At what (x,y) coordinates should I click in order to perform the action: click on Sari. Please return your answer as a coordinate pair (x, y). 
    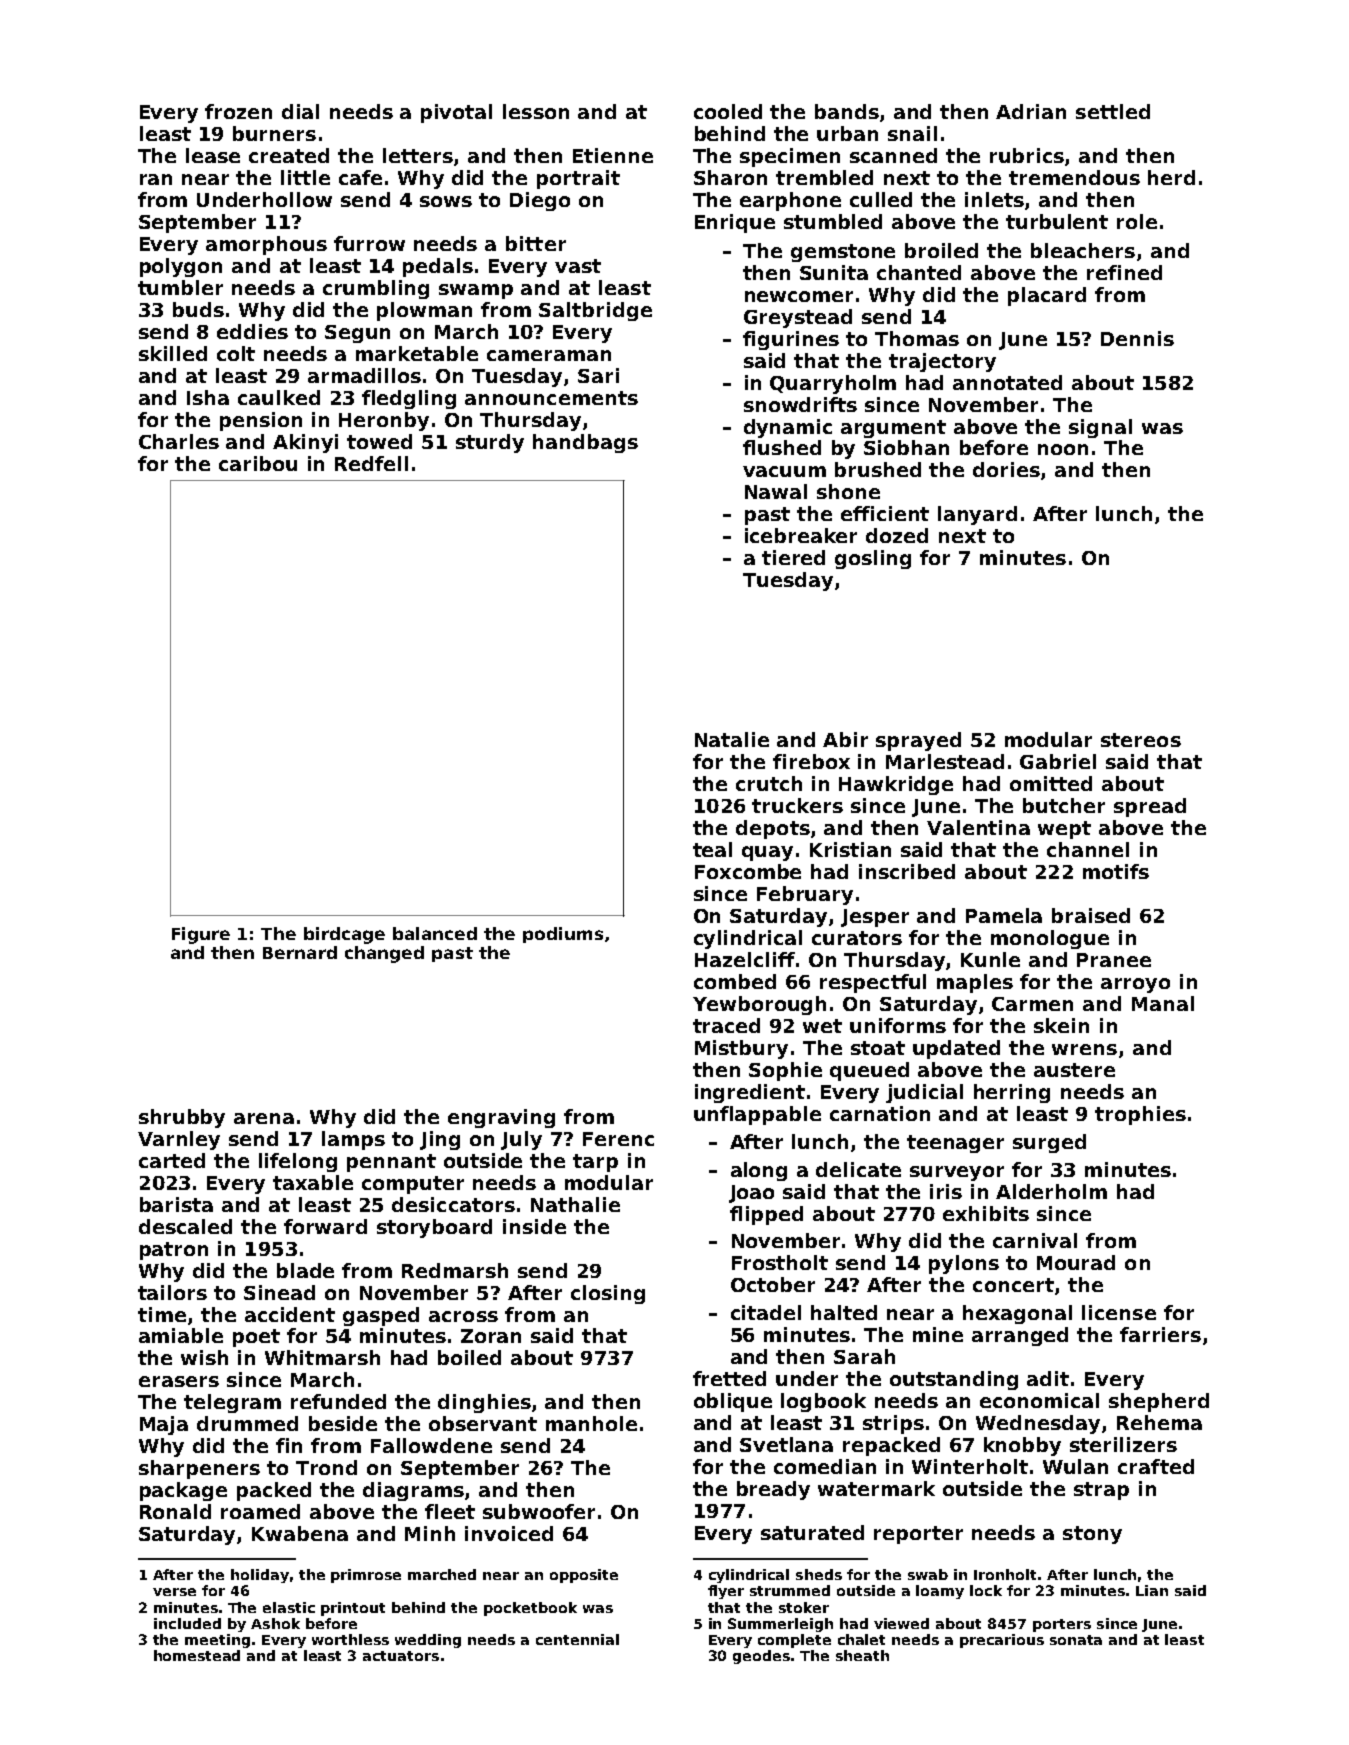
    Looking at the image, I should click on (598, 375).
